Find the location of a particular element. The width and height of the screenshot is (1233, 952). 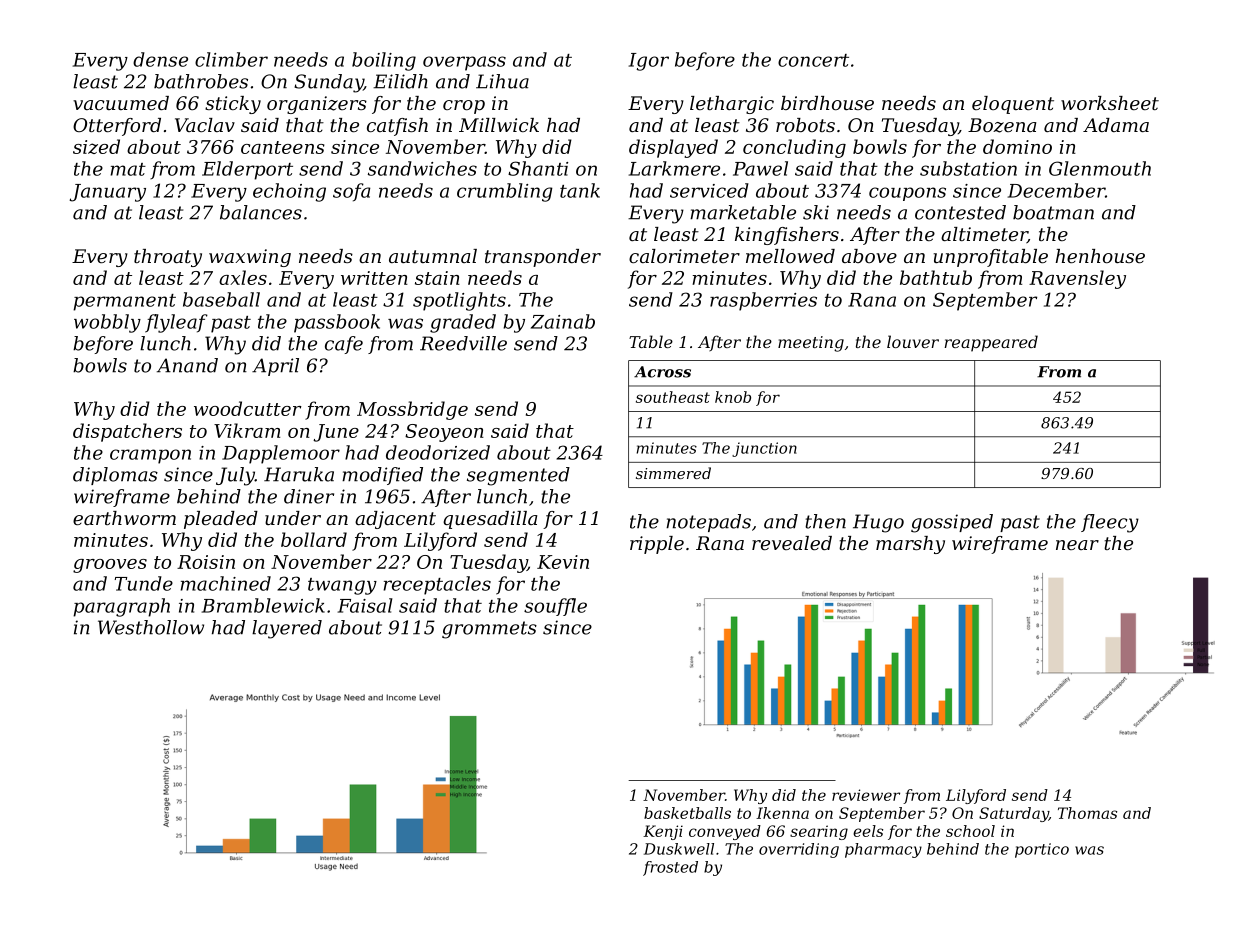

transponder is located at coordinates (543, 258).
